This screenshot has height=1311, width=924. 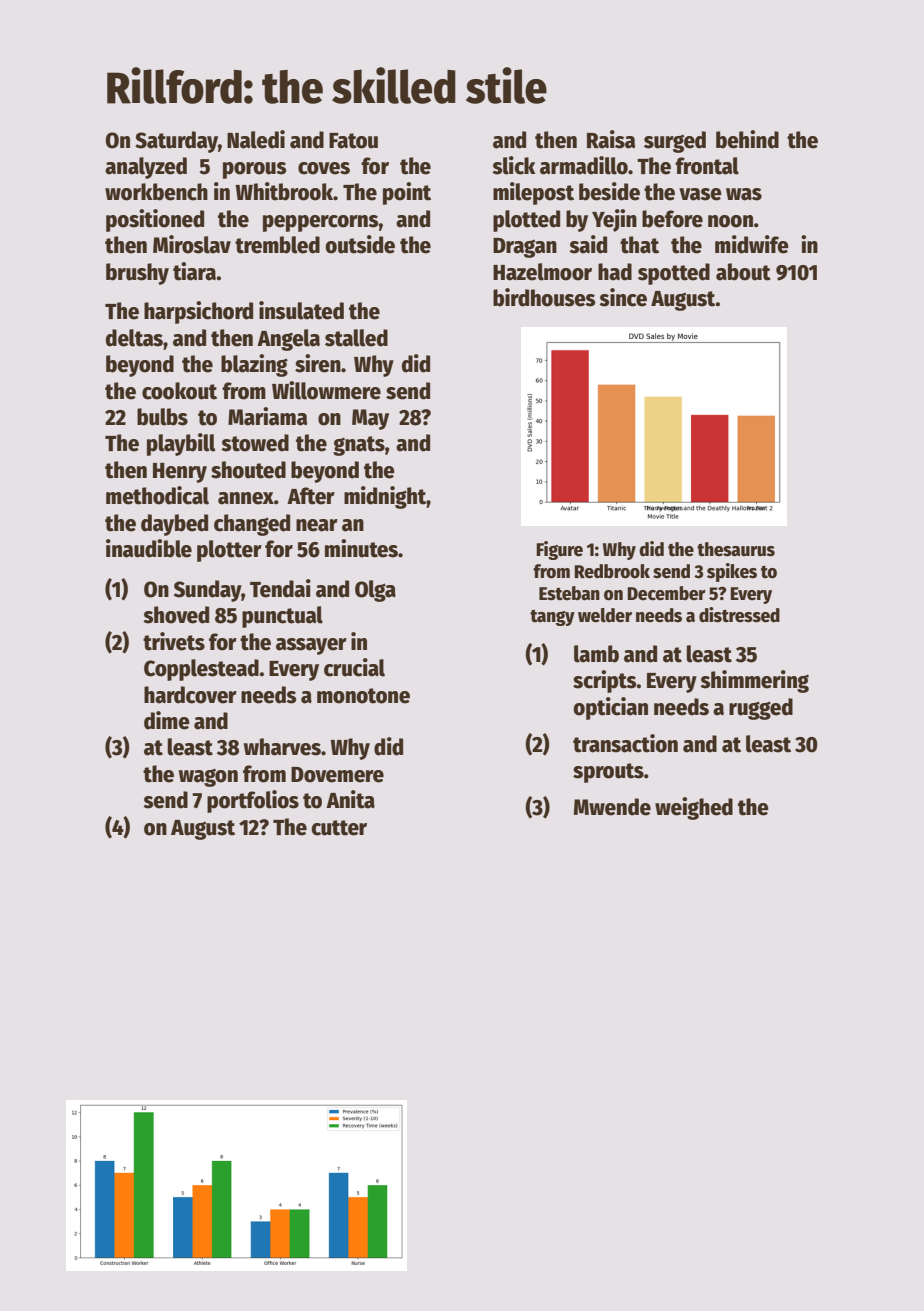 What do you see at coordinates (254, 365) in the screenshot?
I see `blazing` at bounding box center [254, 365].
